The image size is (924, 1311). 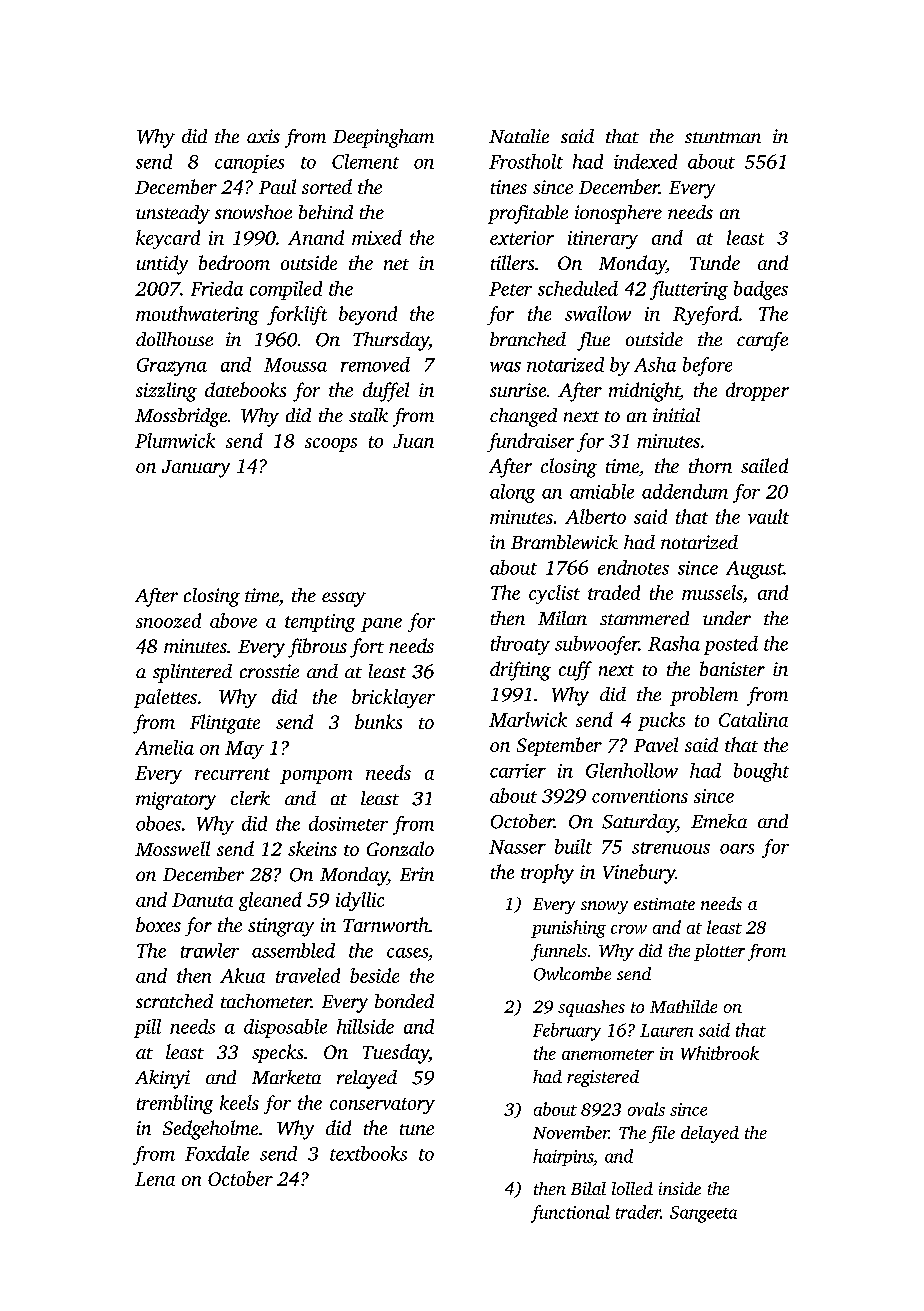 I want to click on Lena, so click(x=155, y=1179).
